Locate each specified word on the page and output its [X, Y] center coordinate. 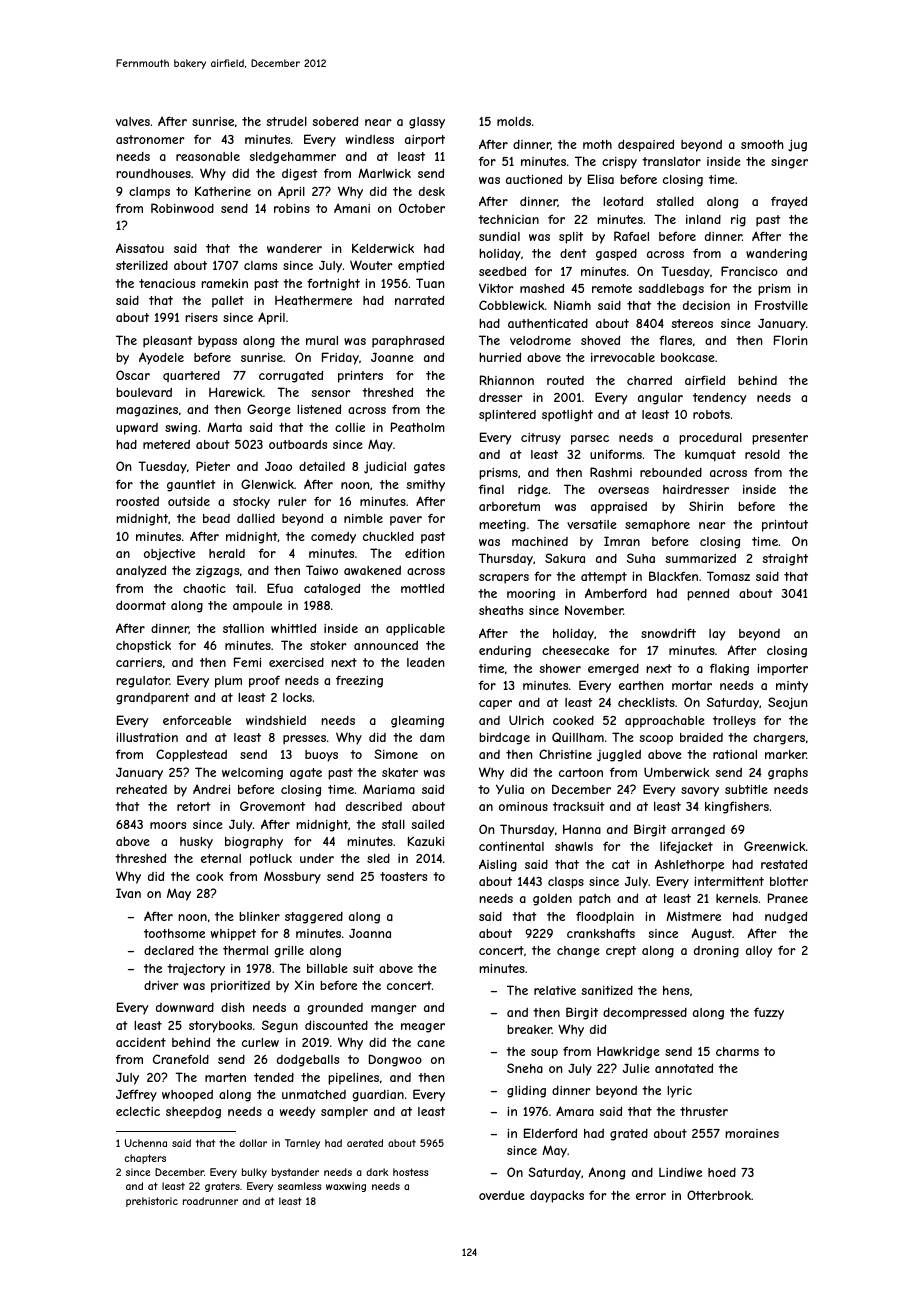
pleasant [168, 342]
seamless [300, 1186]
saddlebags [671, 289]
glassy [427, 123]
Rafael [631, 236]
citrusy [541, 439]
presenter [780, 439]
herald [227, 553]
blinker [259, 916]
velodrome [540, 340]
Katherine [223, 191]
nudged [786, 917]
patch [595, 900]
